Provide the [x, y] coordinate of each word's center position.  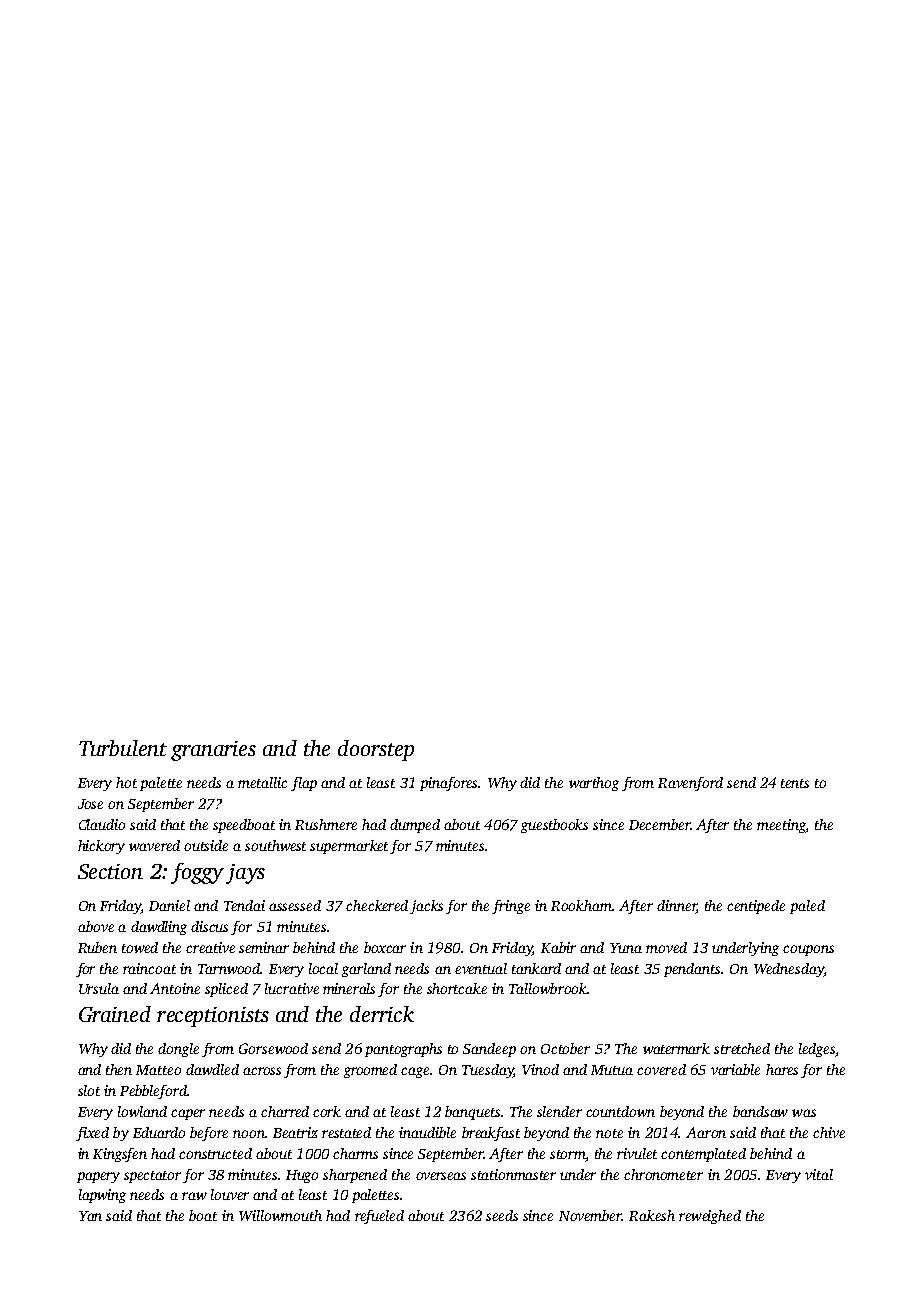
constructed [215, 1153]
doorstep [376, 750]
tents [795, 783]
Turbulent [123, 748]
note [609, 1133]
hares [782, 1069]
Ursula [99, 988]
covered [661, 1069]
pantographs [403, 1050]
